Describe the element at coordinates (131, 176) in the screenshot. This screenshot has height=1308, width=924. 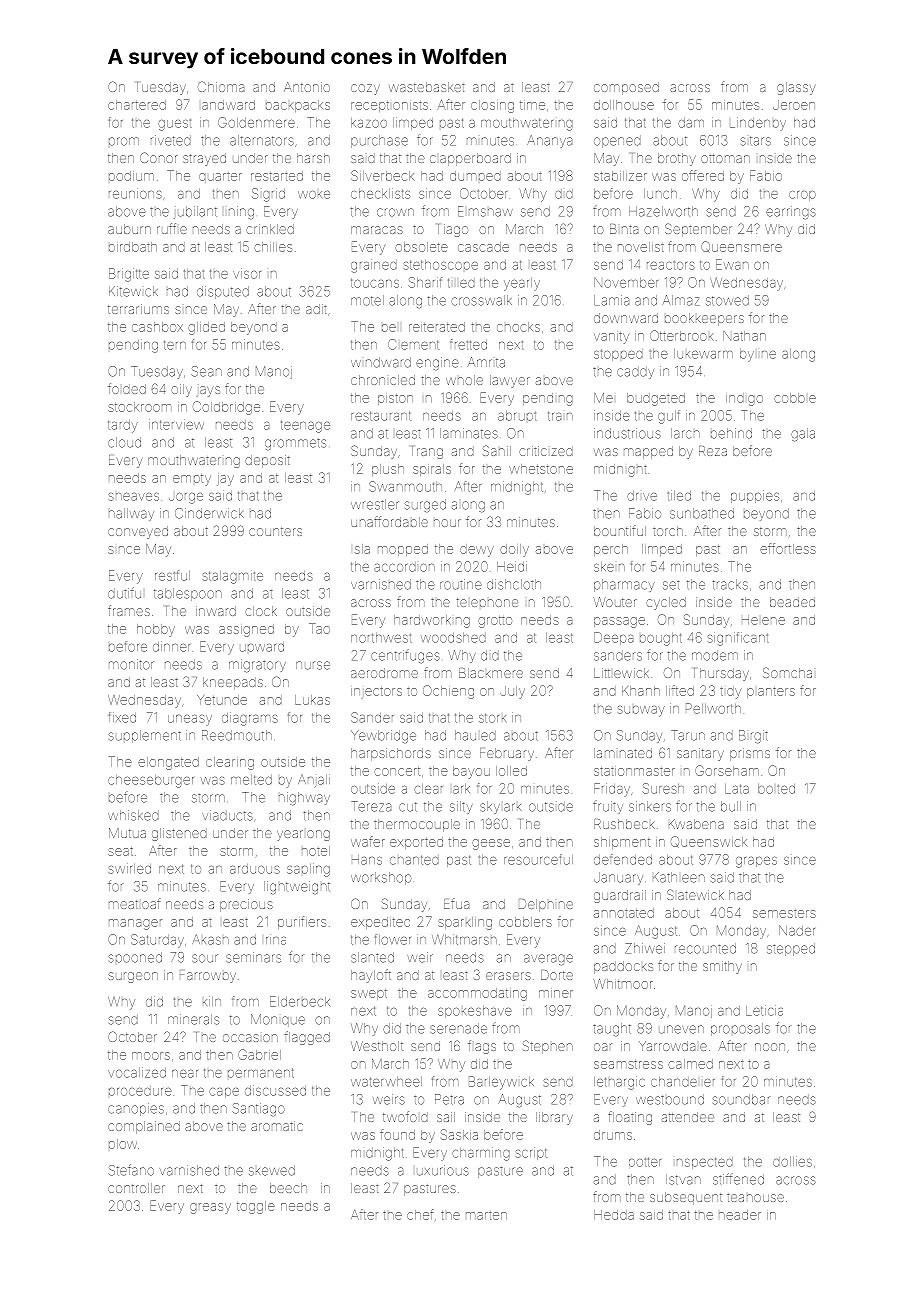
I see `podium` at that location.
